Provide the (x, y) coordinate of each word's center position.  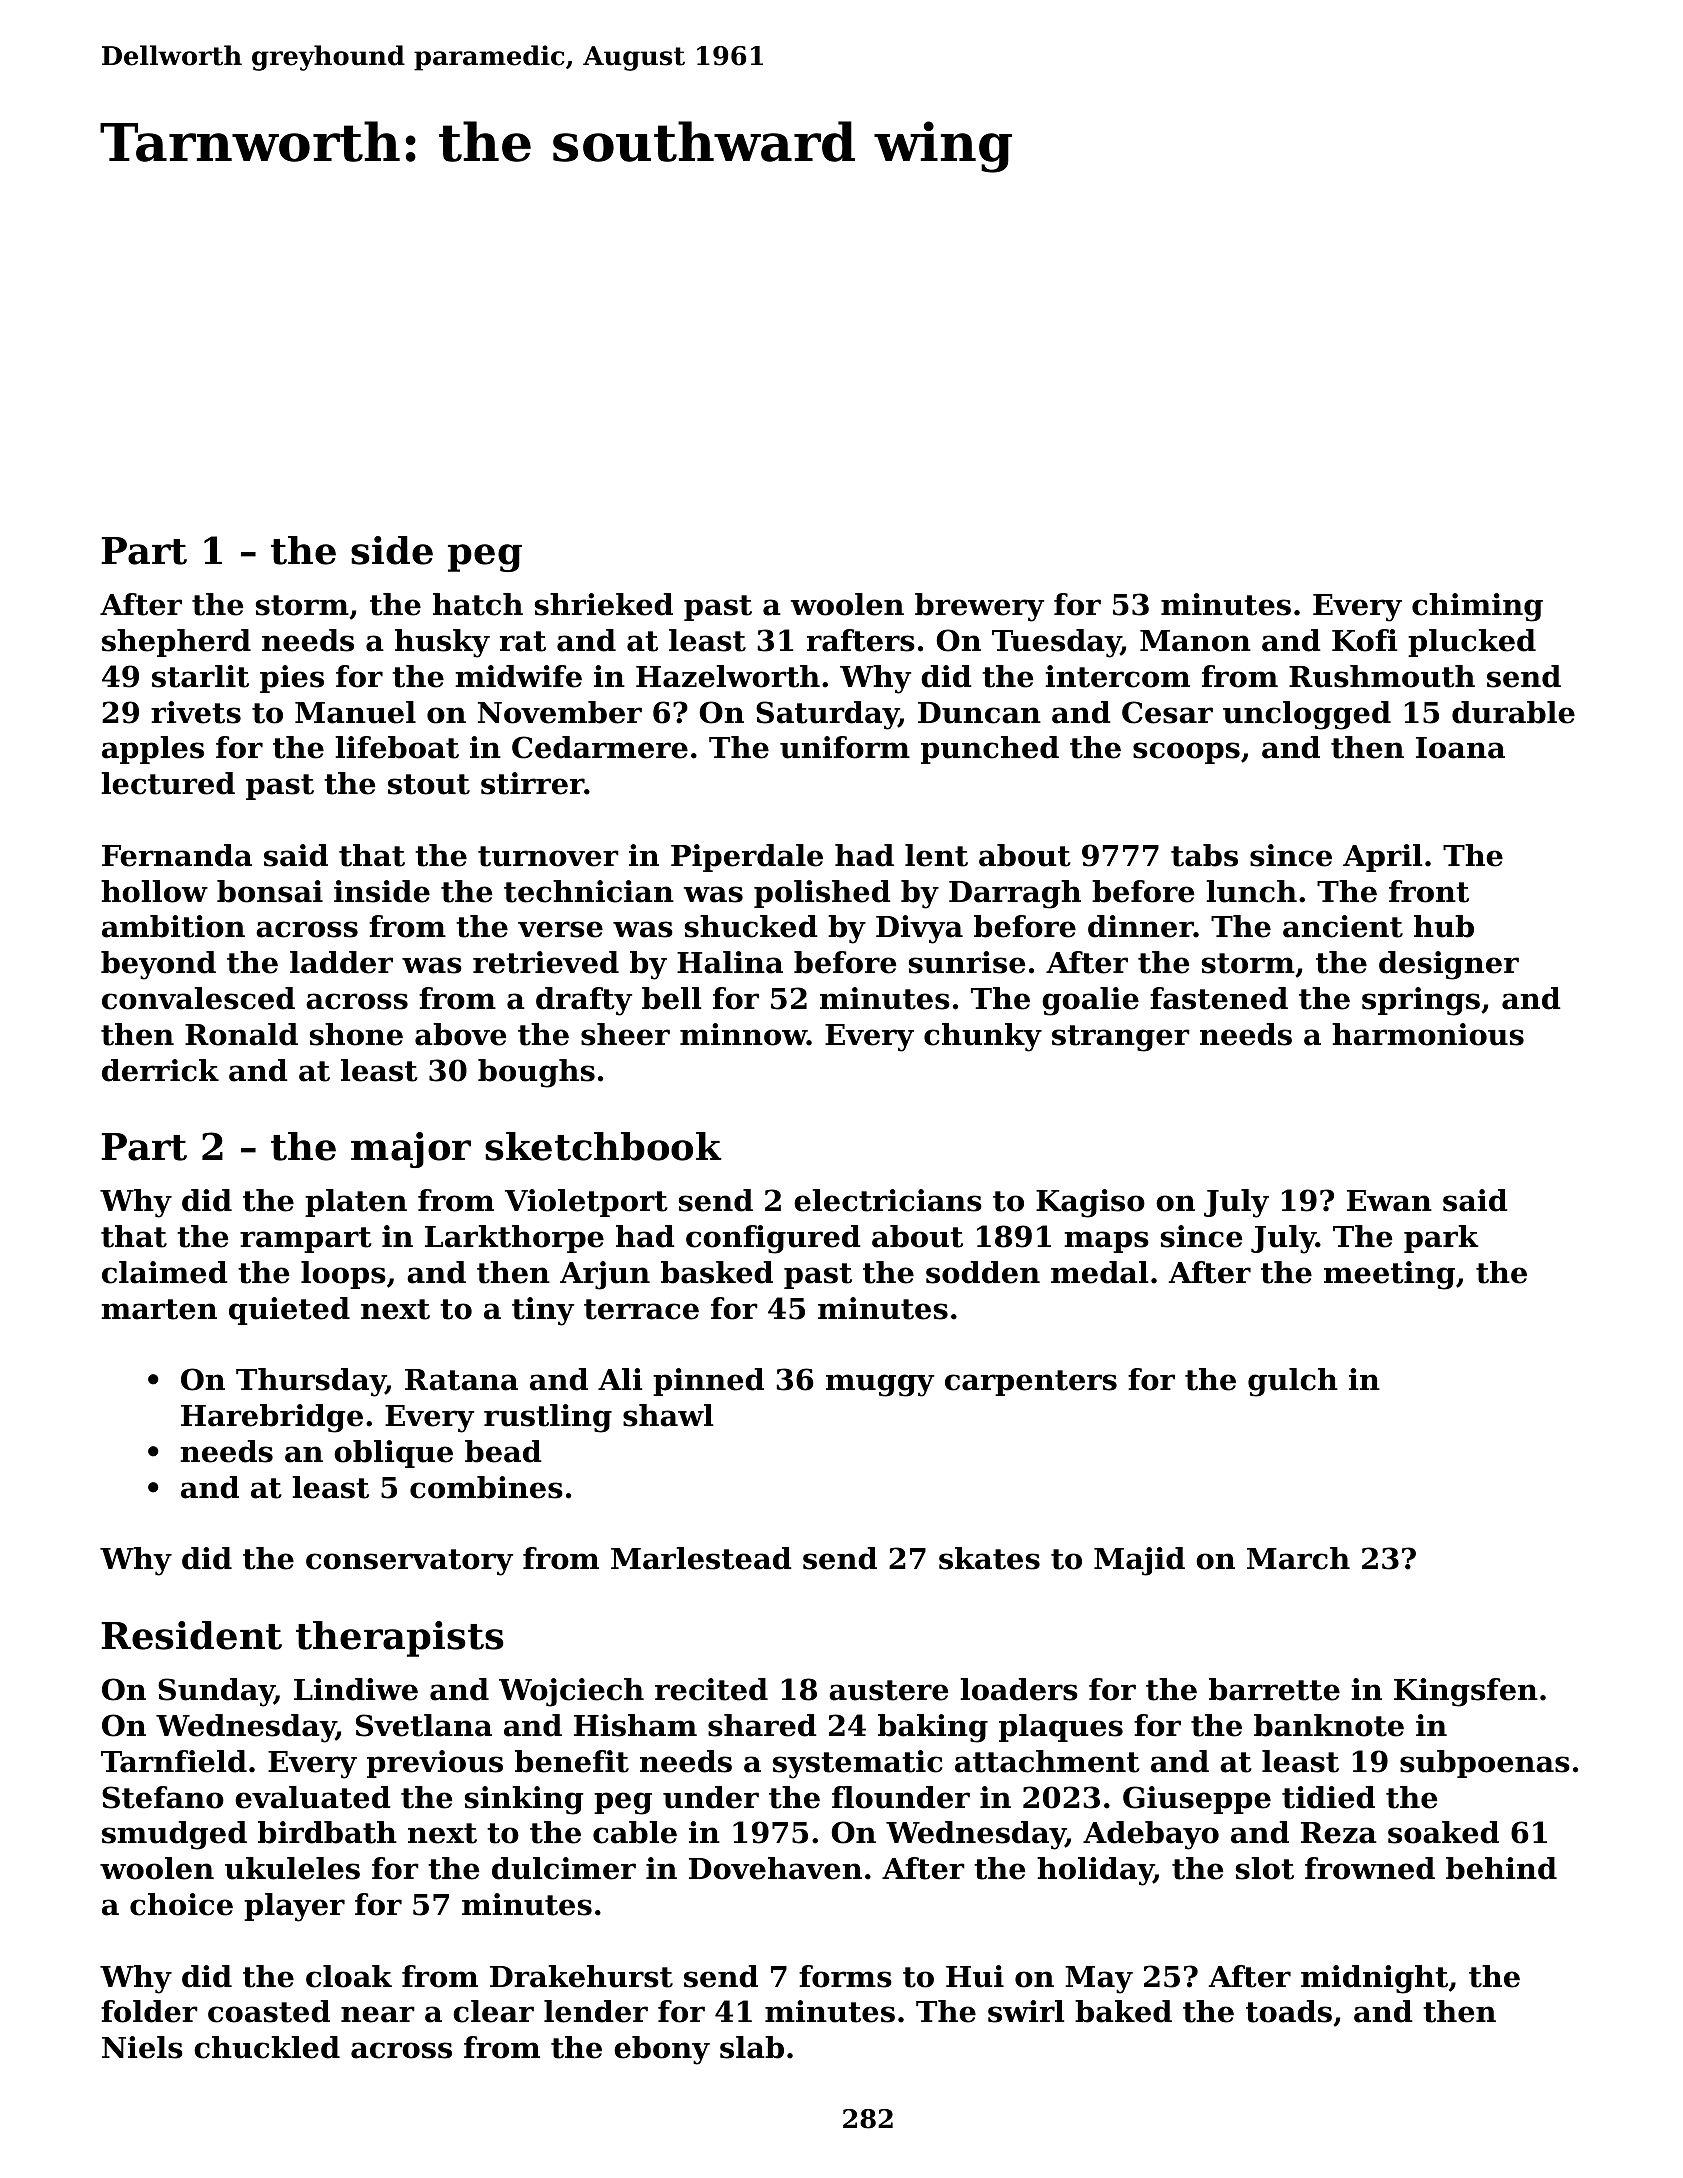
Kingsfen (1466, 1692)
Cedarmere (600, 747)
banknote (1329, 1725)
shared (762, 1725)
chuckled (267, 2047)
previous (435, 1764)
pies (292, 679)
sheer (625, 1034)
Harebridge (272, 1418)
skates (989, 1558)
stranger (1121, 1038)
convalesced (198, 998)
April (1383, 858)
